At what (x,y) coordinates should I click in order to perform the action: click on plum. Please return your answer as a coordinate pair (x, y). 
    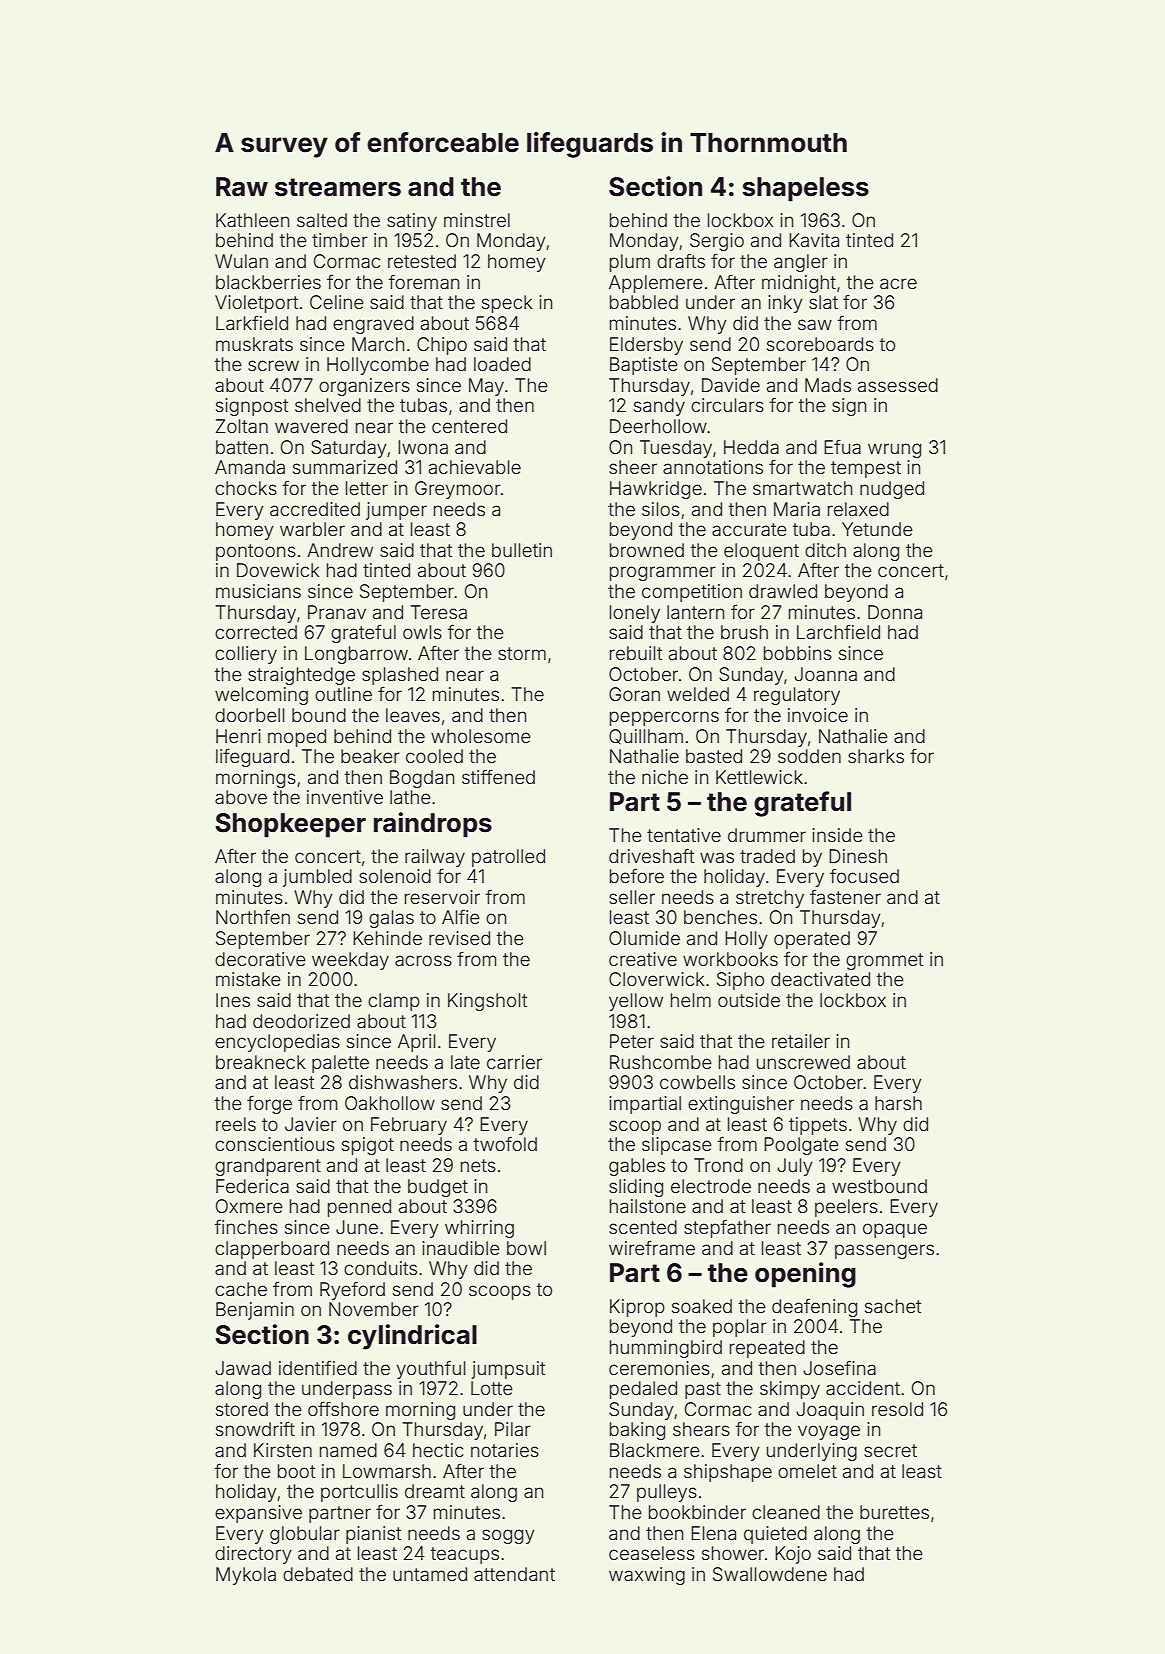
    Looking at the image, I should click on (630, 263).
